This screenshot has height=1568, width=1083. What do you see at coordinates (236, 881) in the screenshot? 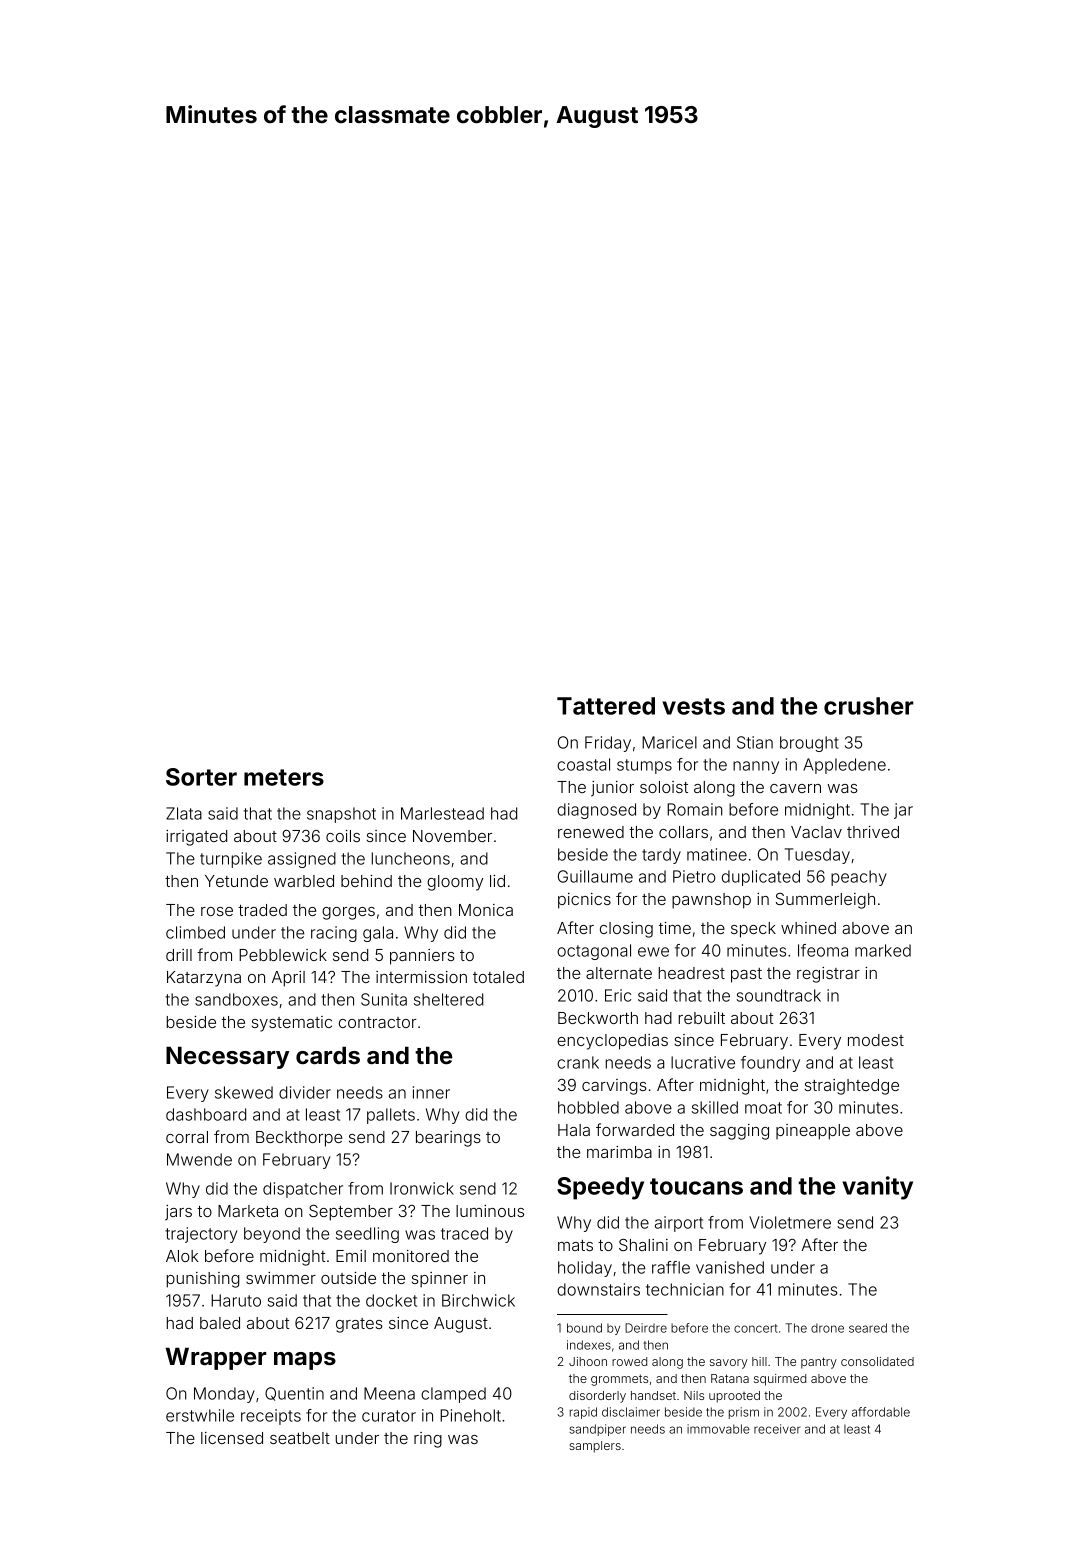
I see `Yetunde` at bounding box center [236, 881].
